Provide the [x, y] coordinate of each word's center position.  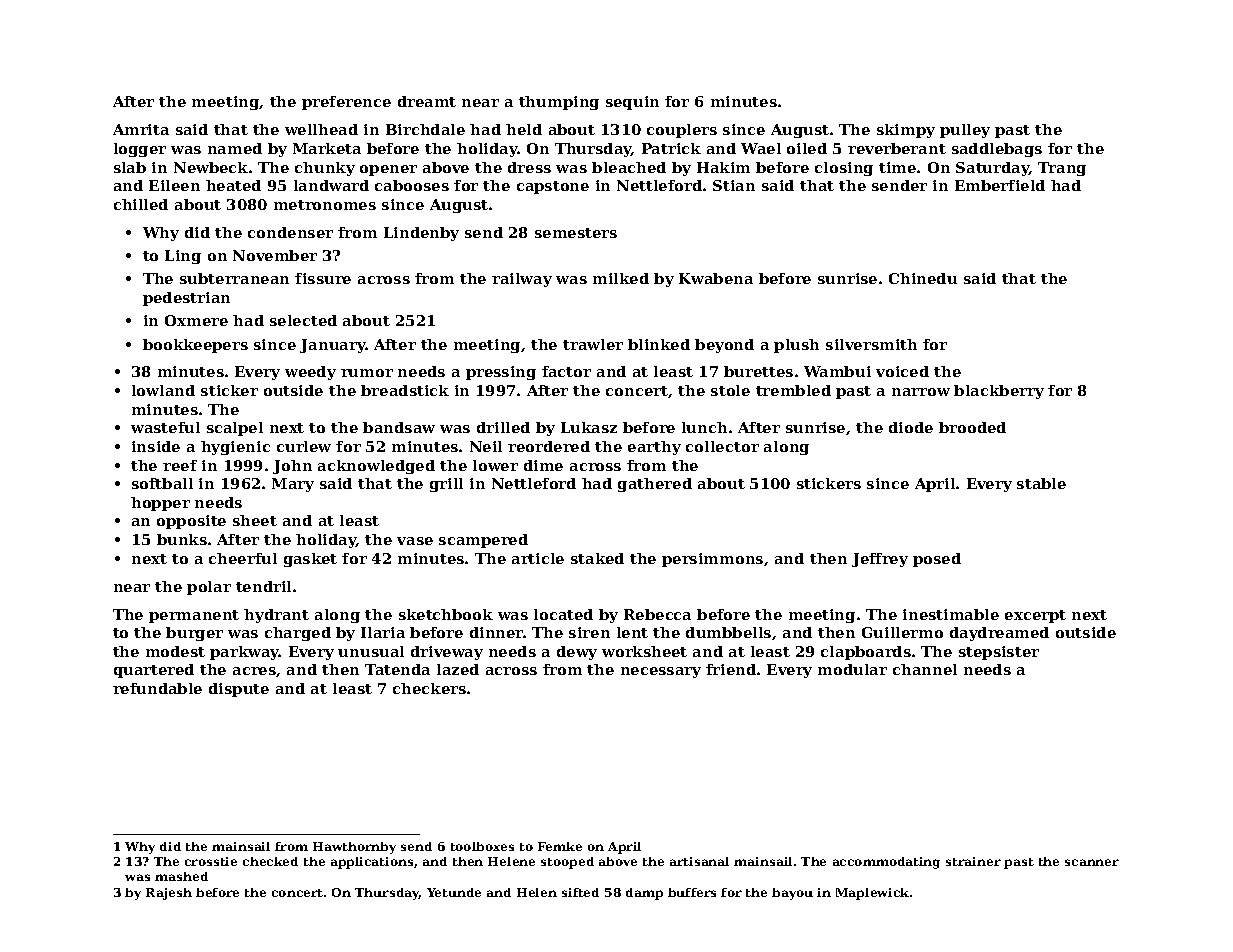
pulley [965, 131]
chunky [325, 169]
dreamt [427, 101]
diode [911, 427]
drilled [503, 427]
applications [372, 863]
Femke [560, 846]
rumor [367, 373]
